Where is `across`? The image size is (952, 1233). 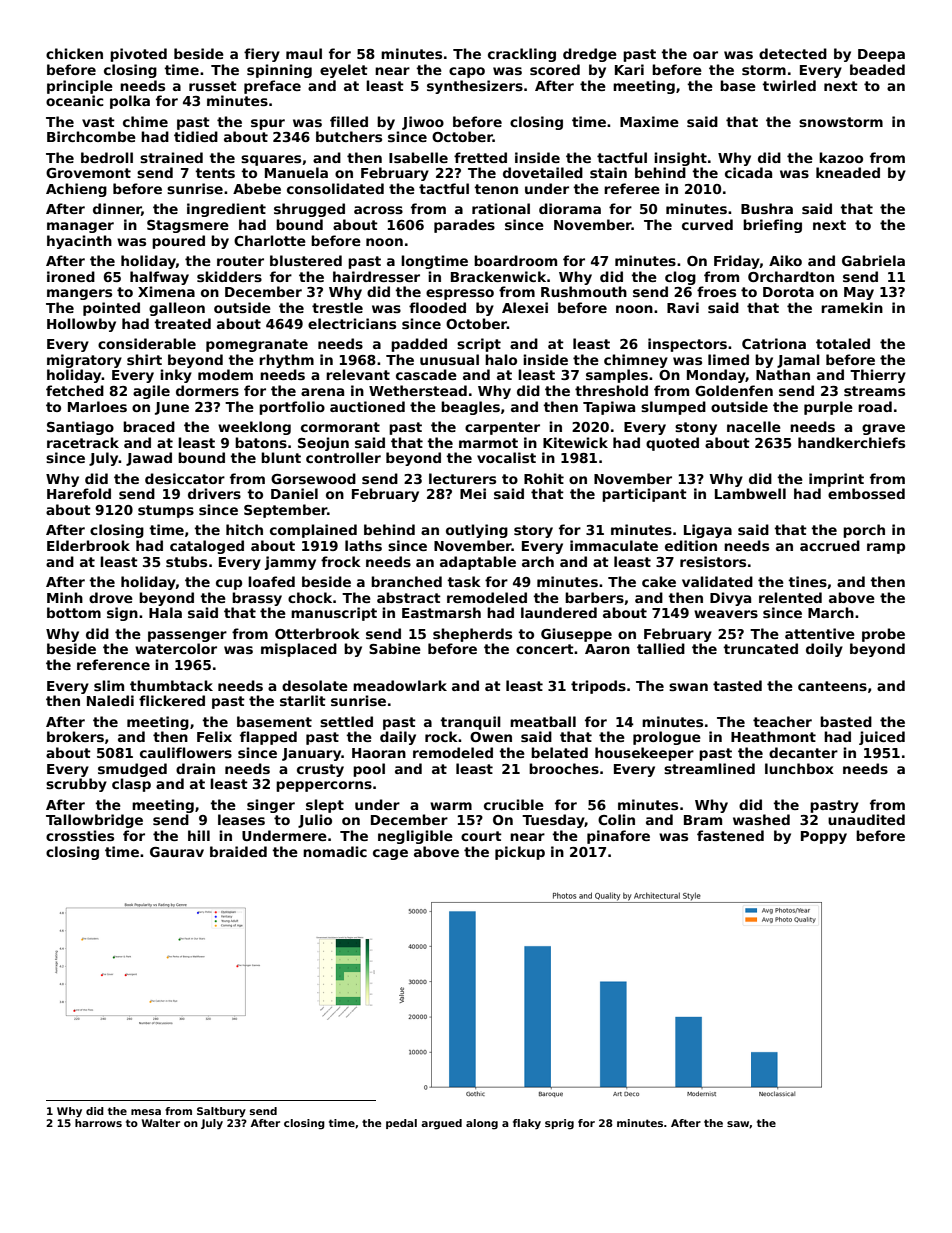
across is located at coordinates (378, 210).
